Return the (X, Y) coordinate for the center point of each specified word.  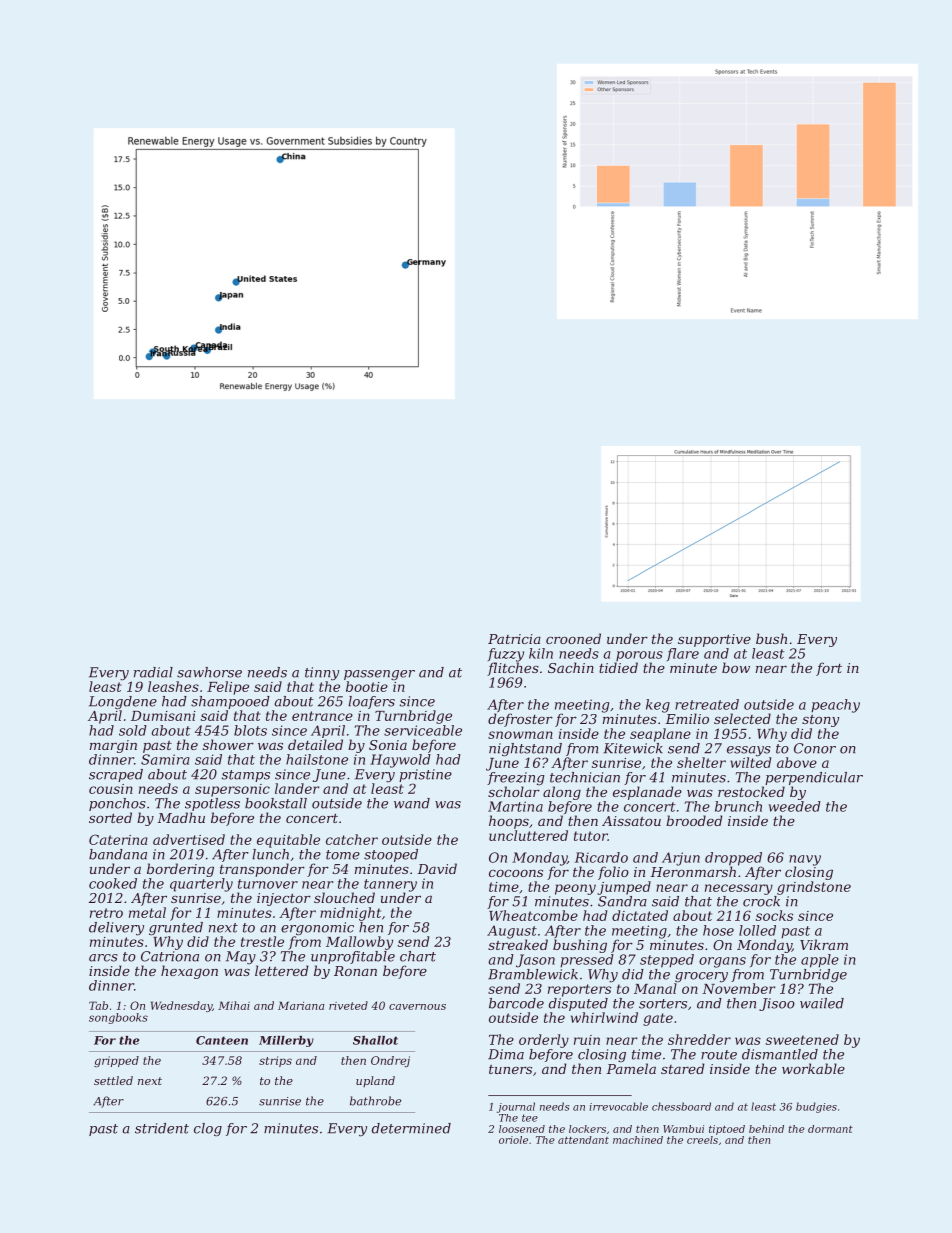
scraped (116, 775)
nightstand (525, 750)
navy (805, 860)
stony (820, 721)
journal (516, 1107)
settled (113, 1080)
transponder (262, 870)
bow (736, 667)
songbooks (118, 1018)
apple (820, 961)
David (437, 868)
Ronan (355, 971)
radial (153, 672)
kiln (541, 653)
